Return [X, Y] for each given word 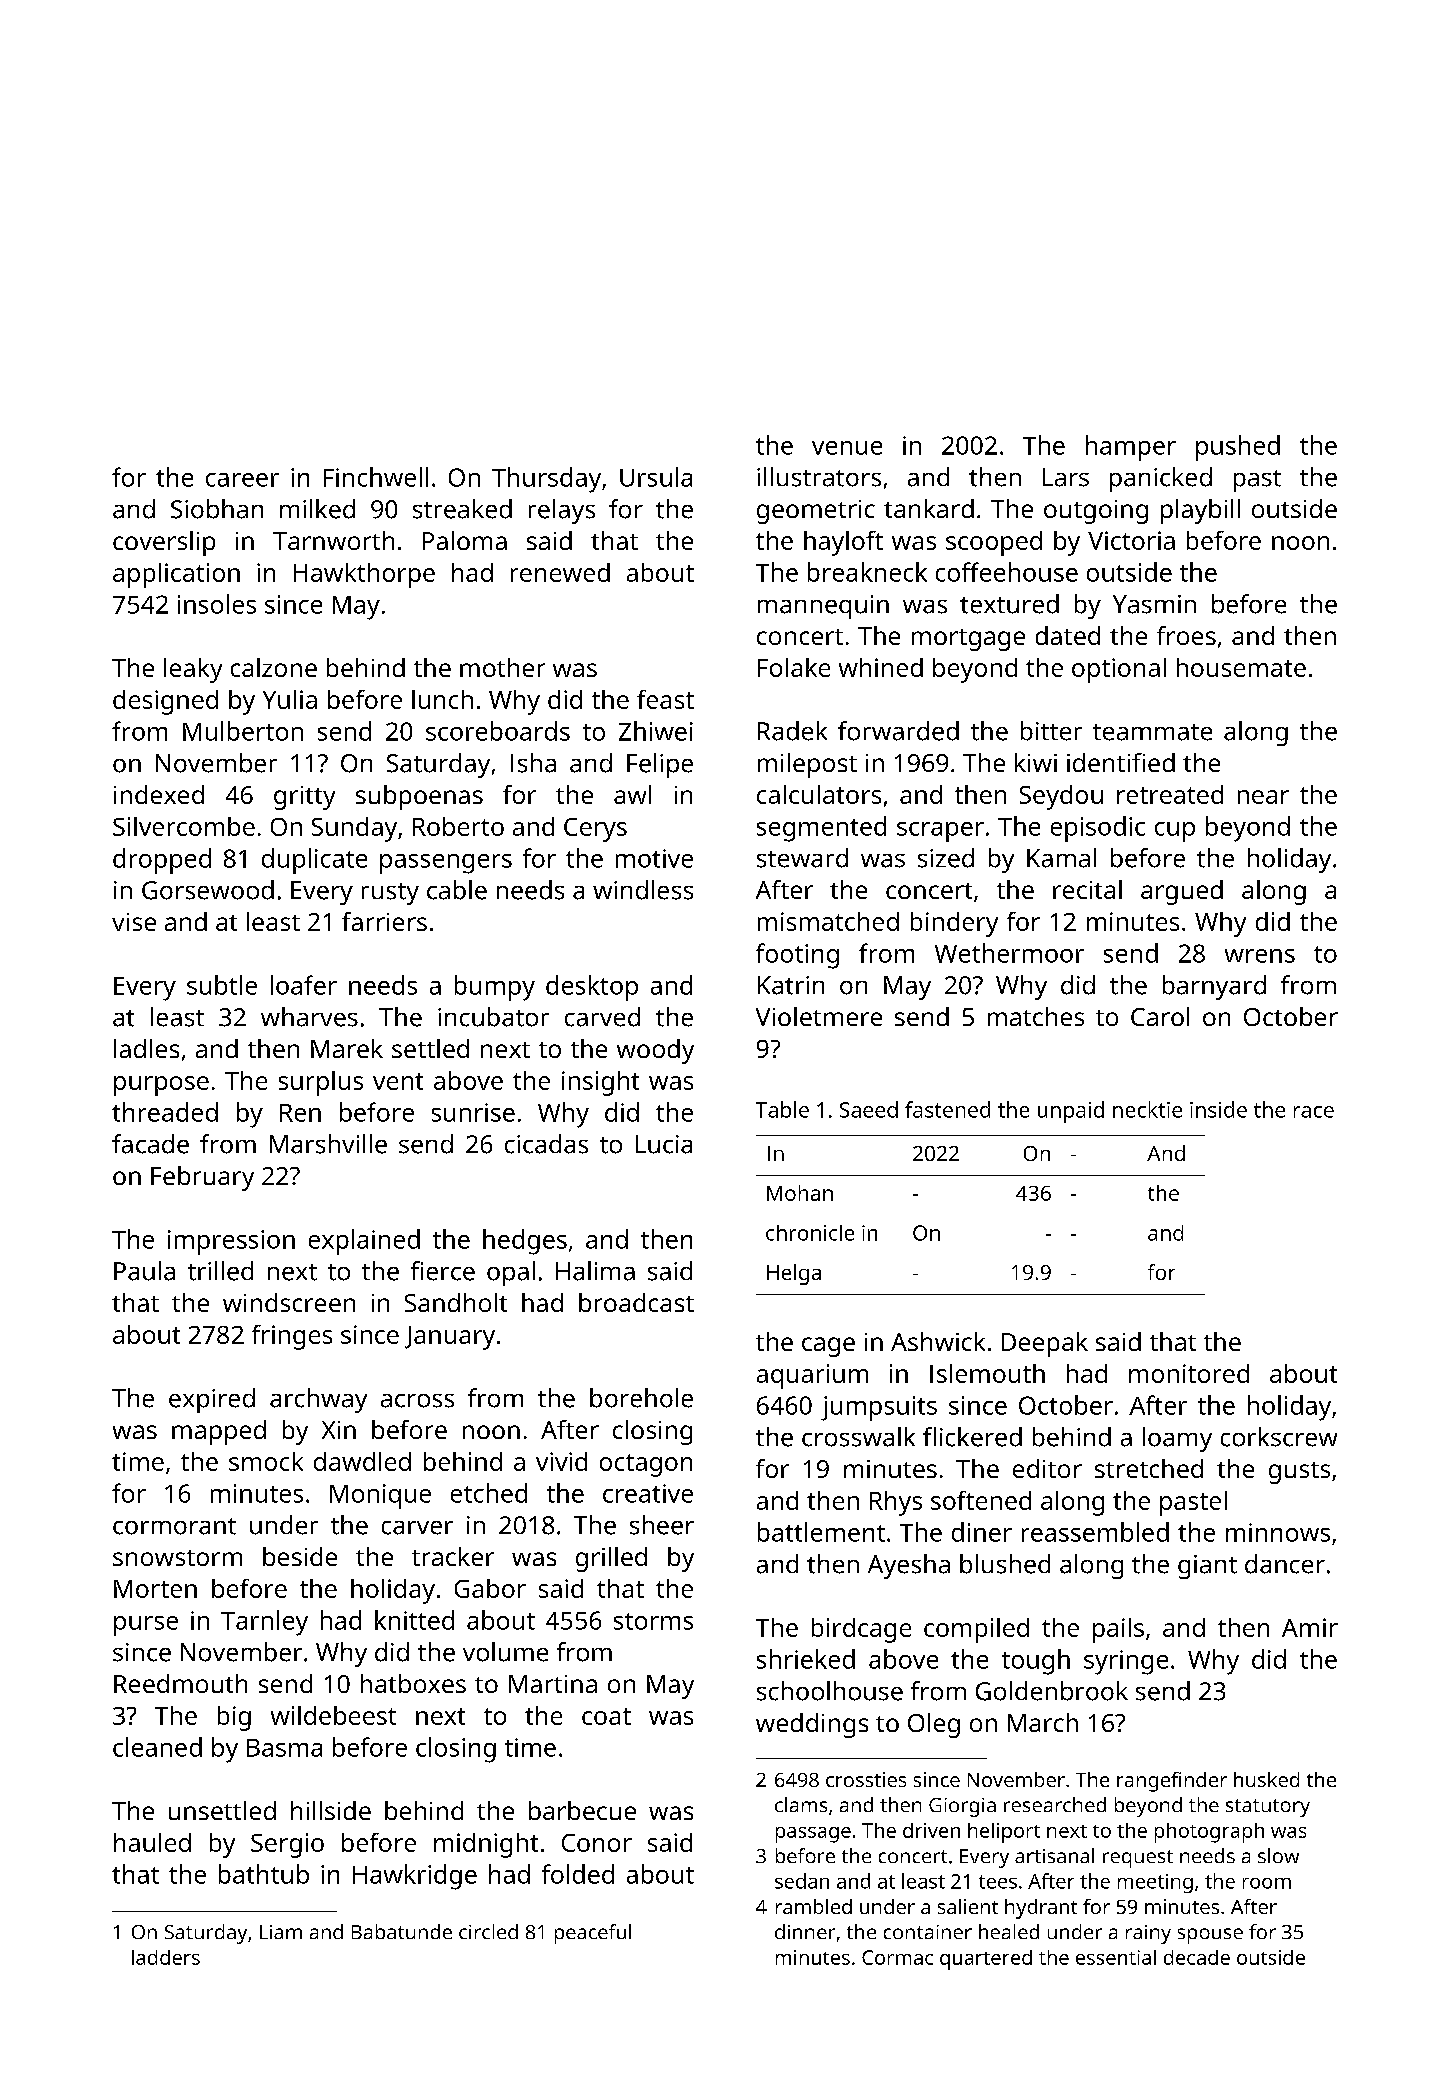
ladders [166, 1957]
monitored [1189, 1373]
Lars [1066, 477]
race [1314, 1112]
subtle [222, 985]
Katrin [791, 985]
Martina [553, 1684]
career [242, 480]
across [417, 1401]
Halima [595, 1271]
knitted [414, 1620]
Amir [1310, 1627]
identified [1121, 762]
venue [847, 448]
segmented [821, 829]
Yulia [290, 699]
